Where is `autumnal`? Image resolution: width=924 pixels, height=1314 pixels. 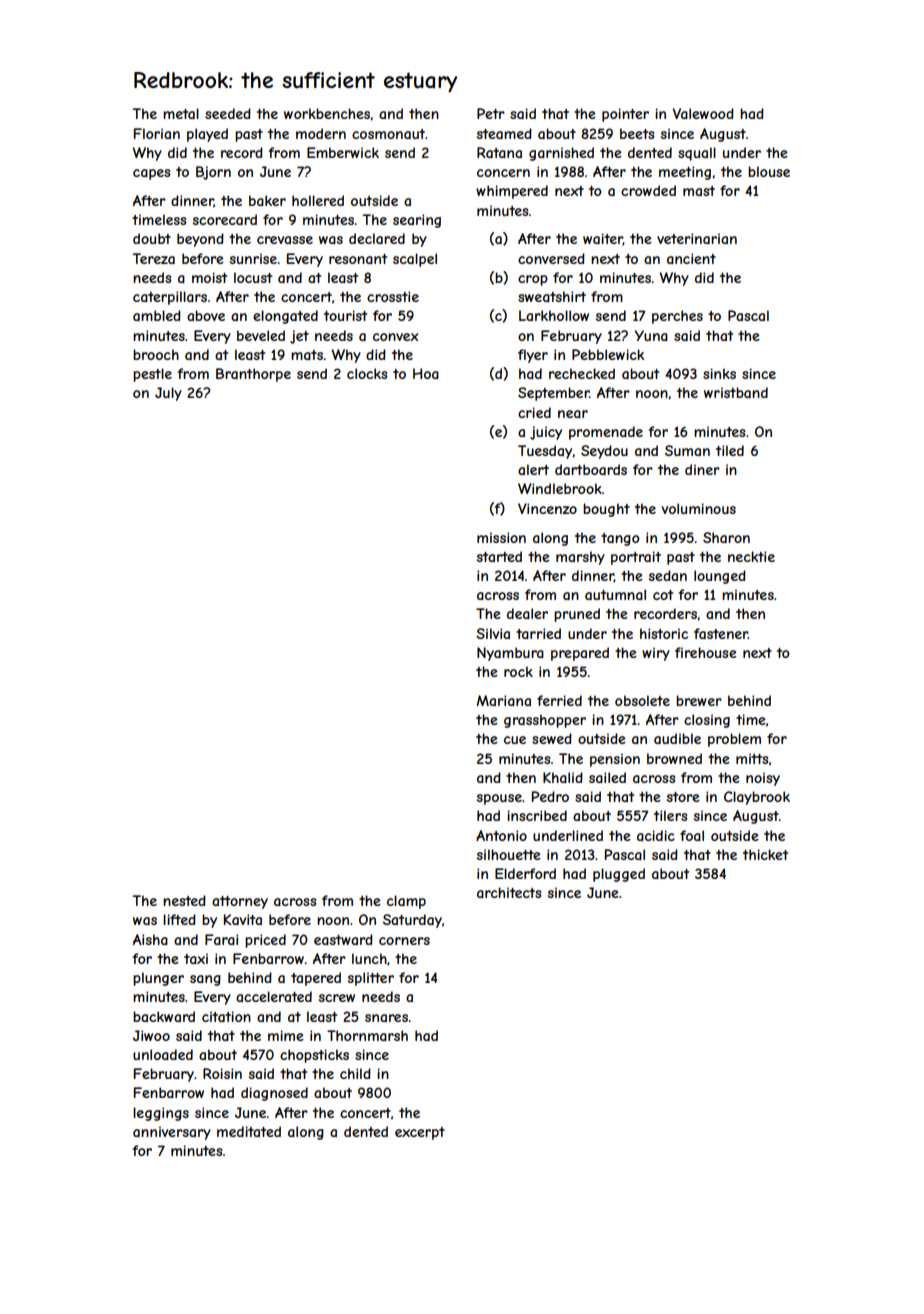 autumnal is located at coordinates (615, 594).
